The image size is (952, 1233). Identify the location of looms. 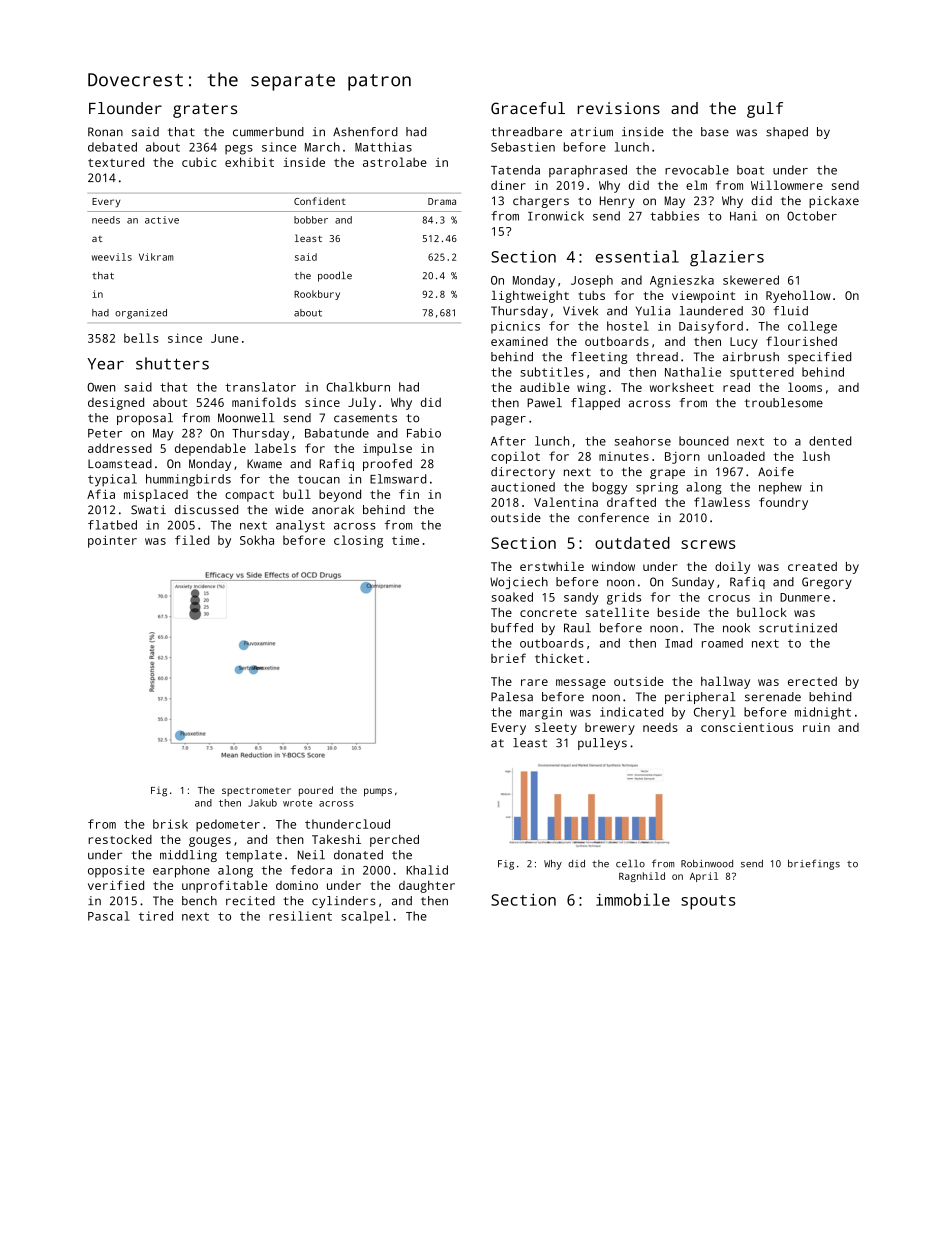
(805, 387).
